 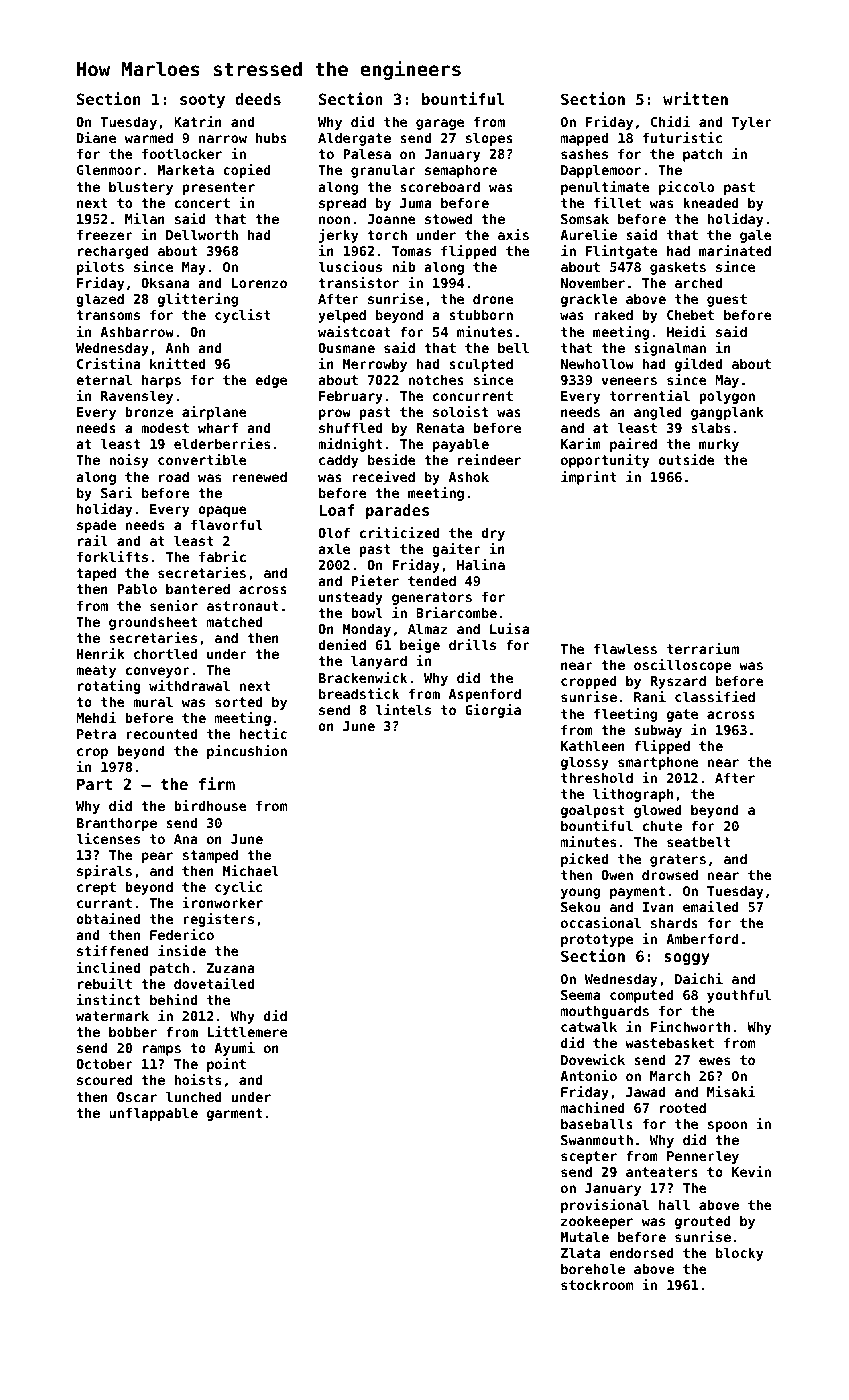 I want to click on written, so click(x=695, y=98).
